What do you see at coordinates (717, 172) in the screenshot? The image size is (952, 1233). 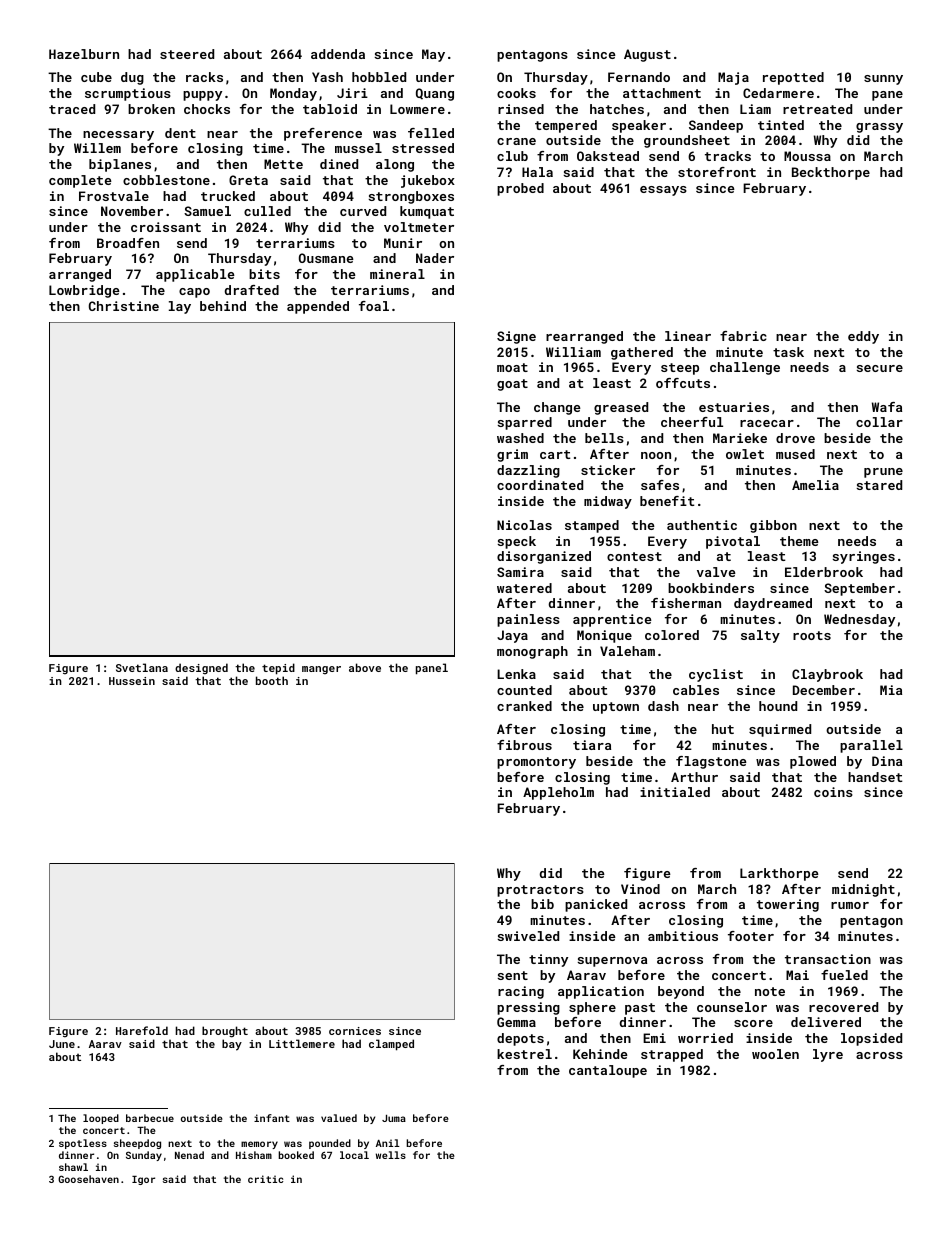 I see `storefront` at bounding box center [717, 172].
